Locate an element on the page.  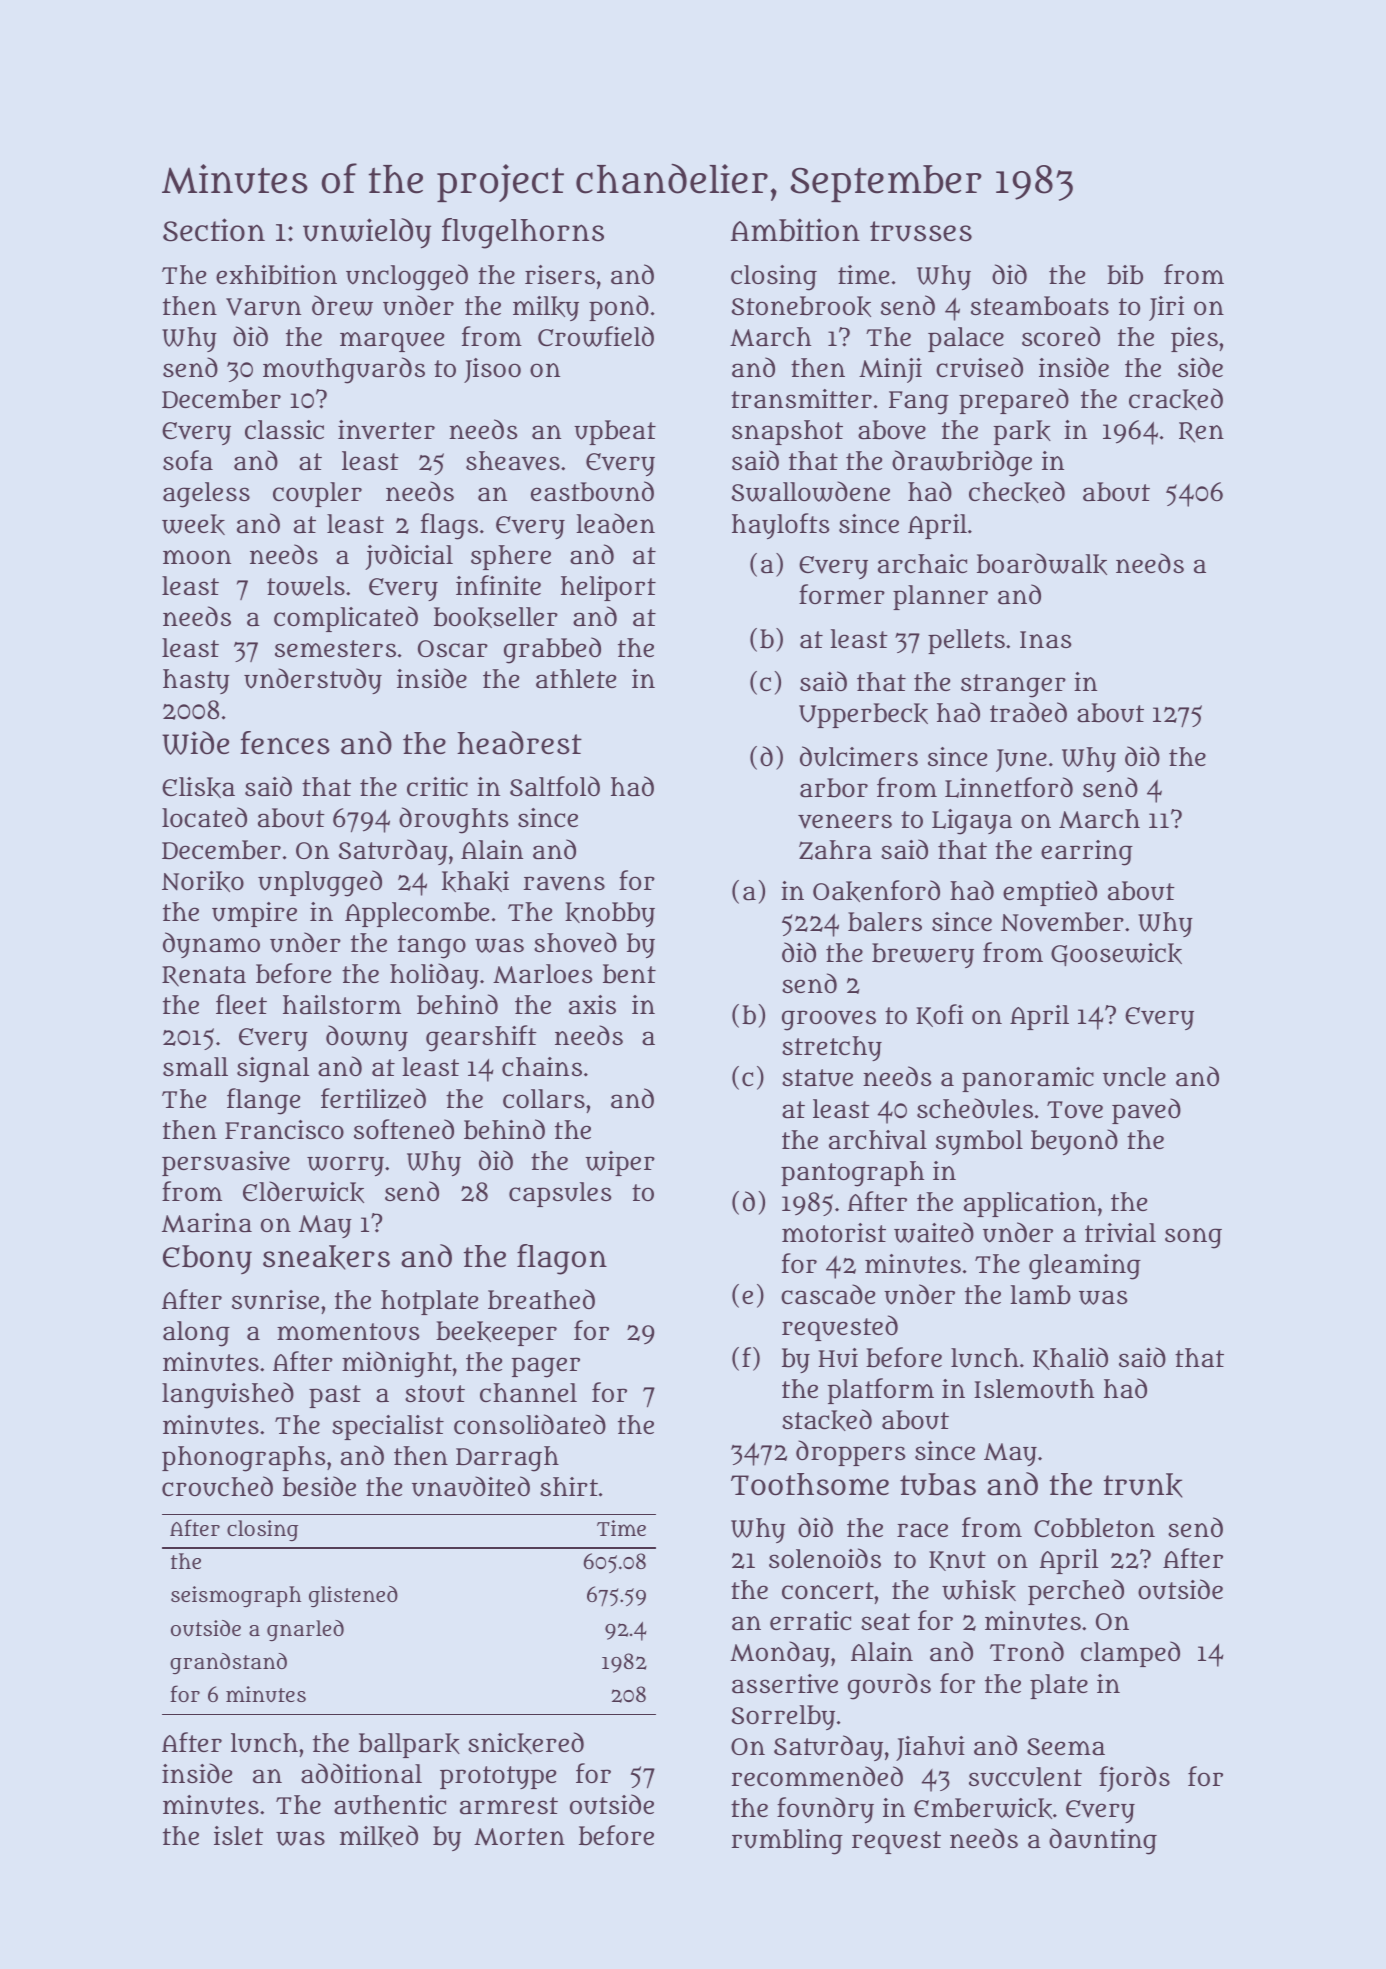
trusses is located at coordinates (921, 231).
